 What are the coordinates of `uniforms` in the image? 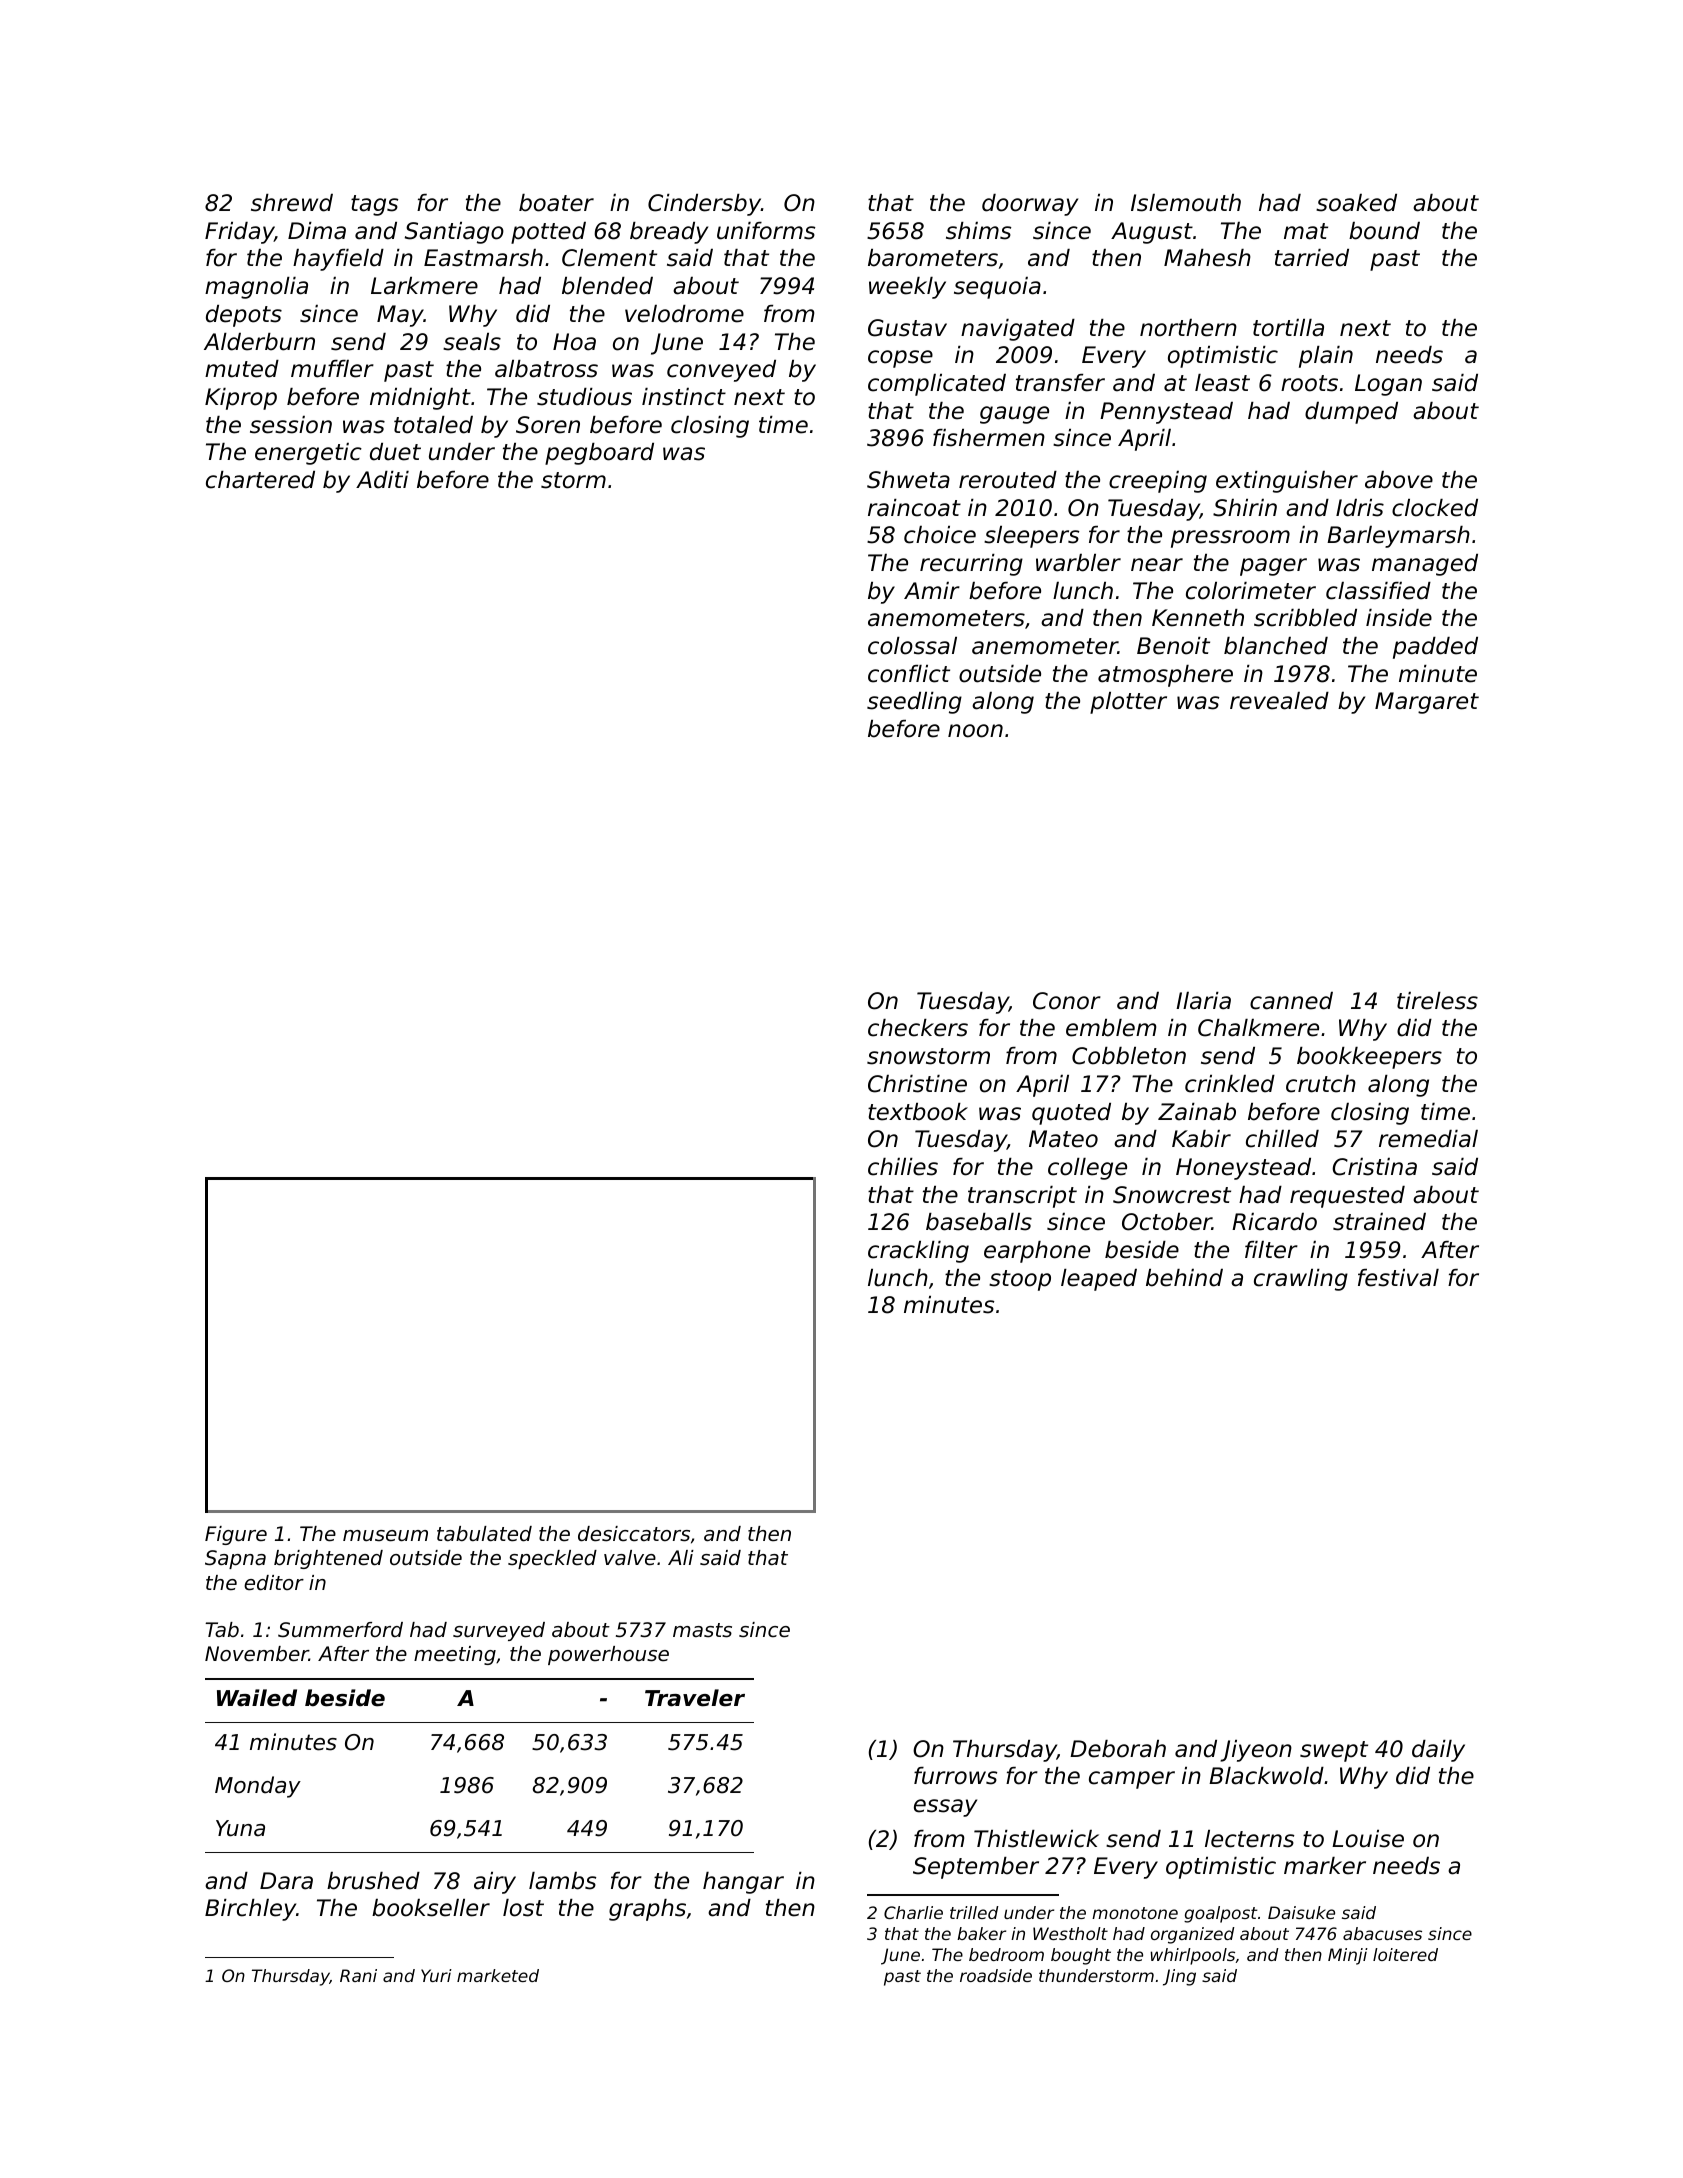 It's located at (766, 231).
